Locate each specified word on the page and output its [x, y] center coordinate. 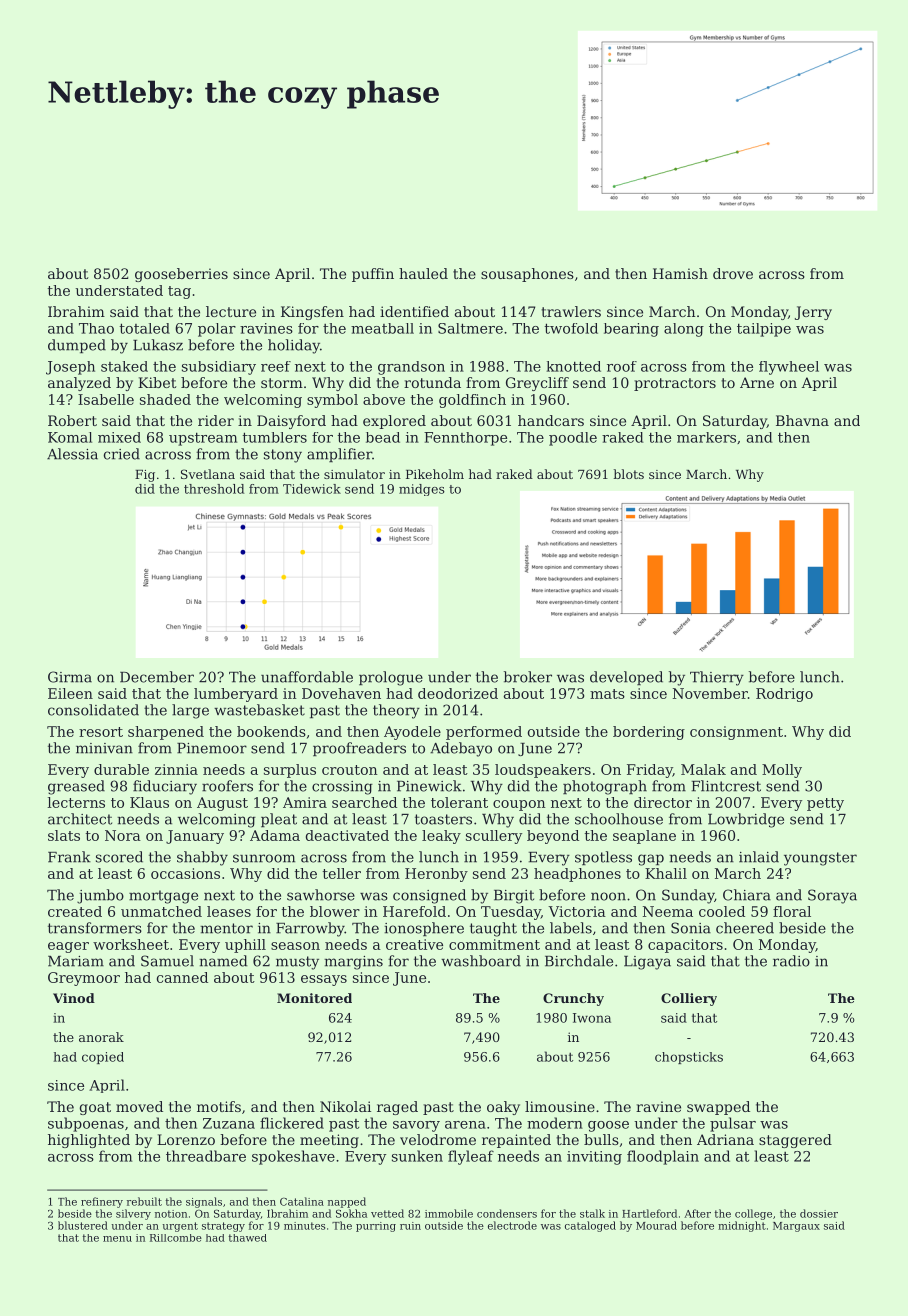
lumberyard [236, 695]
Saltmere [470, 328]
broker [528, 677]
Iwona [592, 1018]
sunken [417, 1156]
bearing [631, 330]
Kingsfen [312, 313]
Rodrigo [784, 695]
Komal [70, 437]
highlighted [89, 1141]
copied [103, 1058]
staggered [795, 1141]
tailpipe [764, 330]
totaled [144, 328]
